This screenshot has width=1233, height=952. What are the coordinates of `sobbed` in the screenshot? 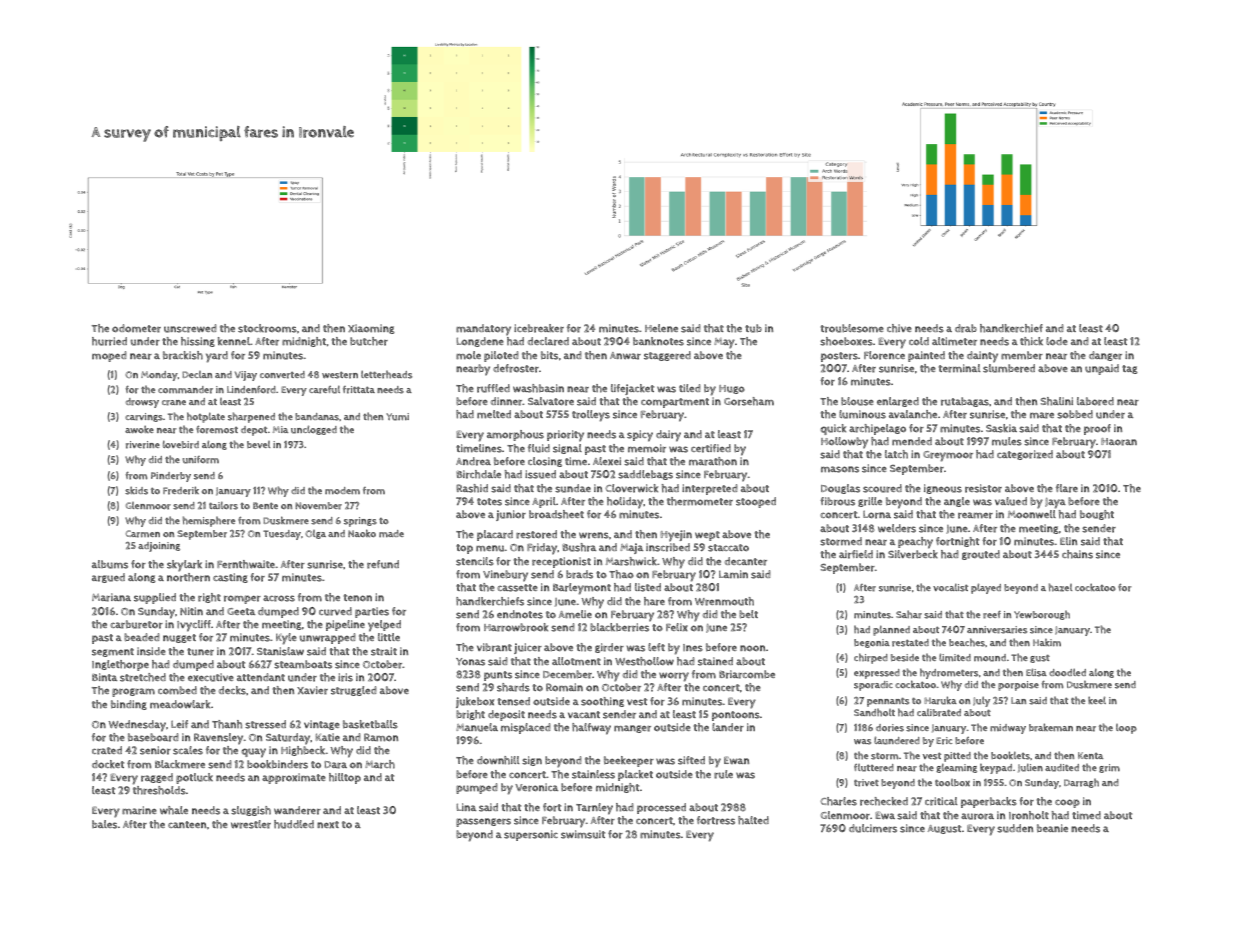 It's located at (1075, 414).
